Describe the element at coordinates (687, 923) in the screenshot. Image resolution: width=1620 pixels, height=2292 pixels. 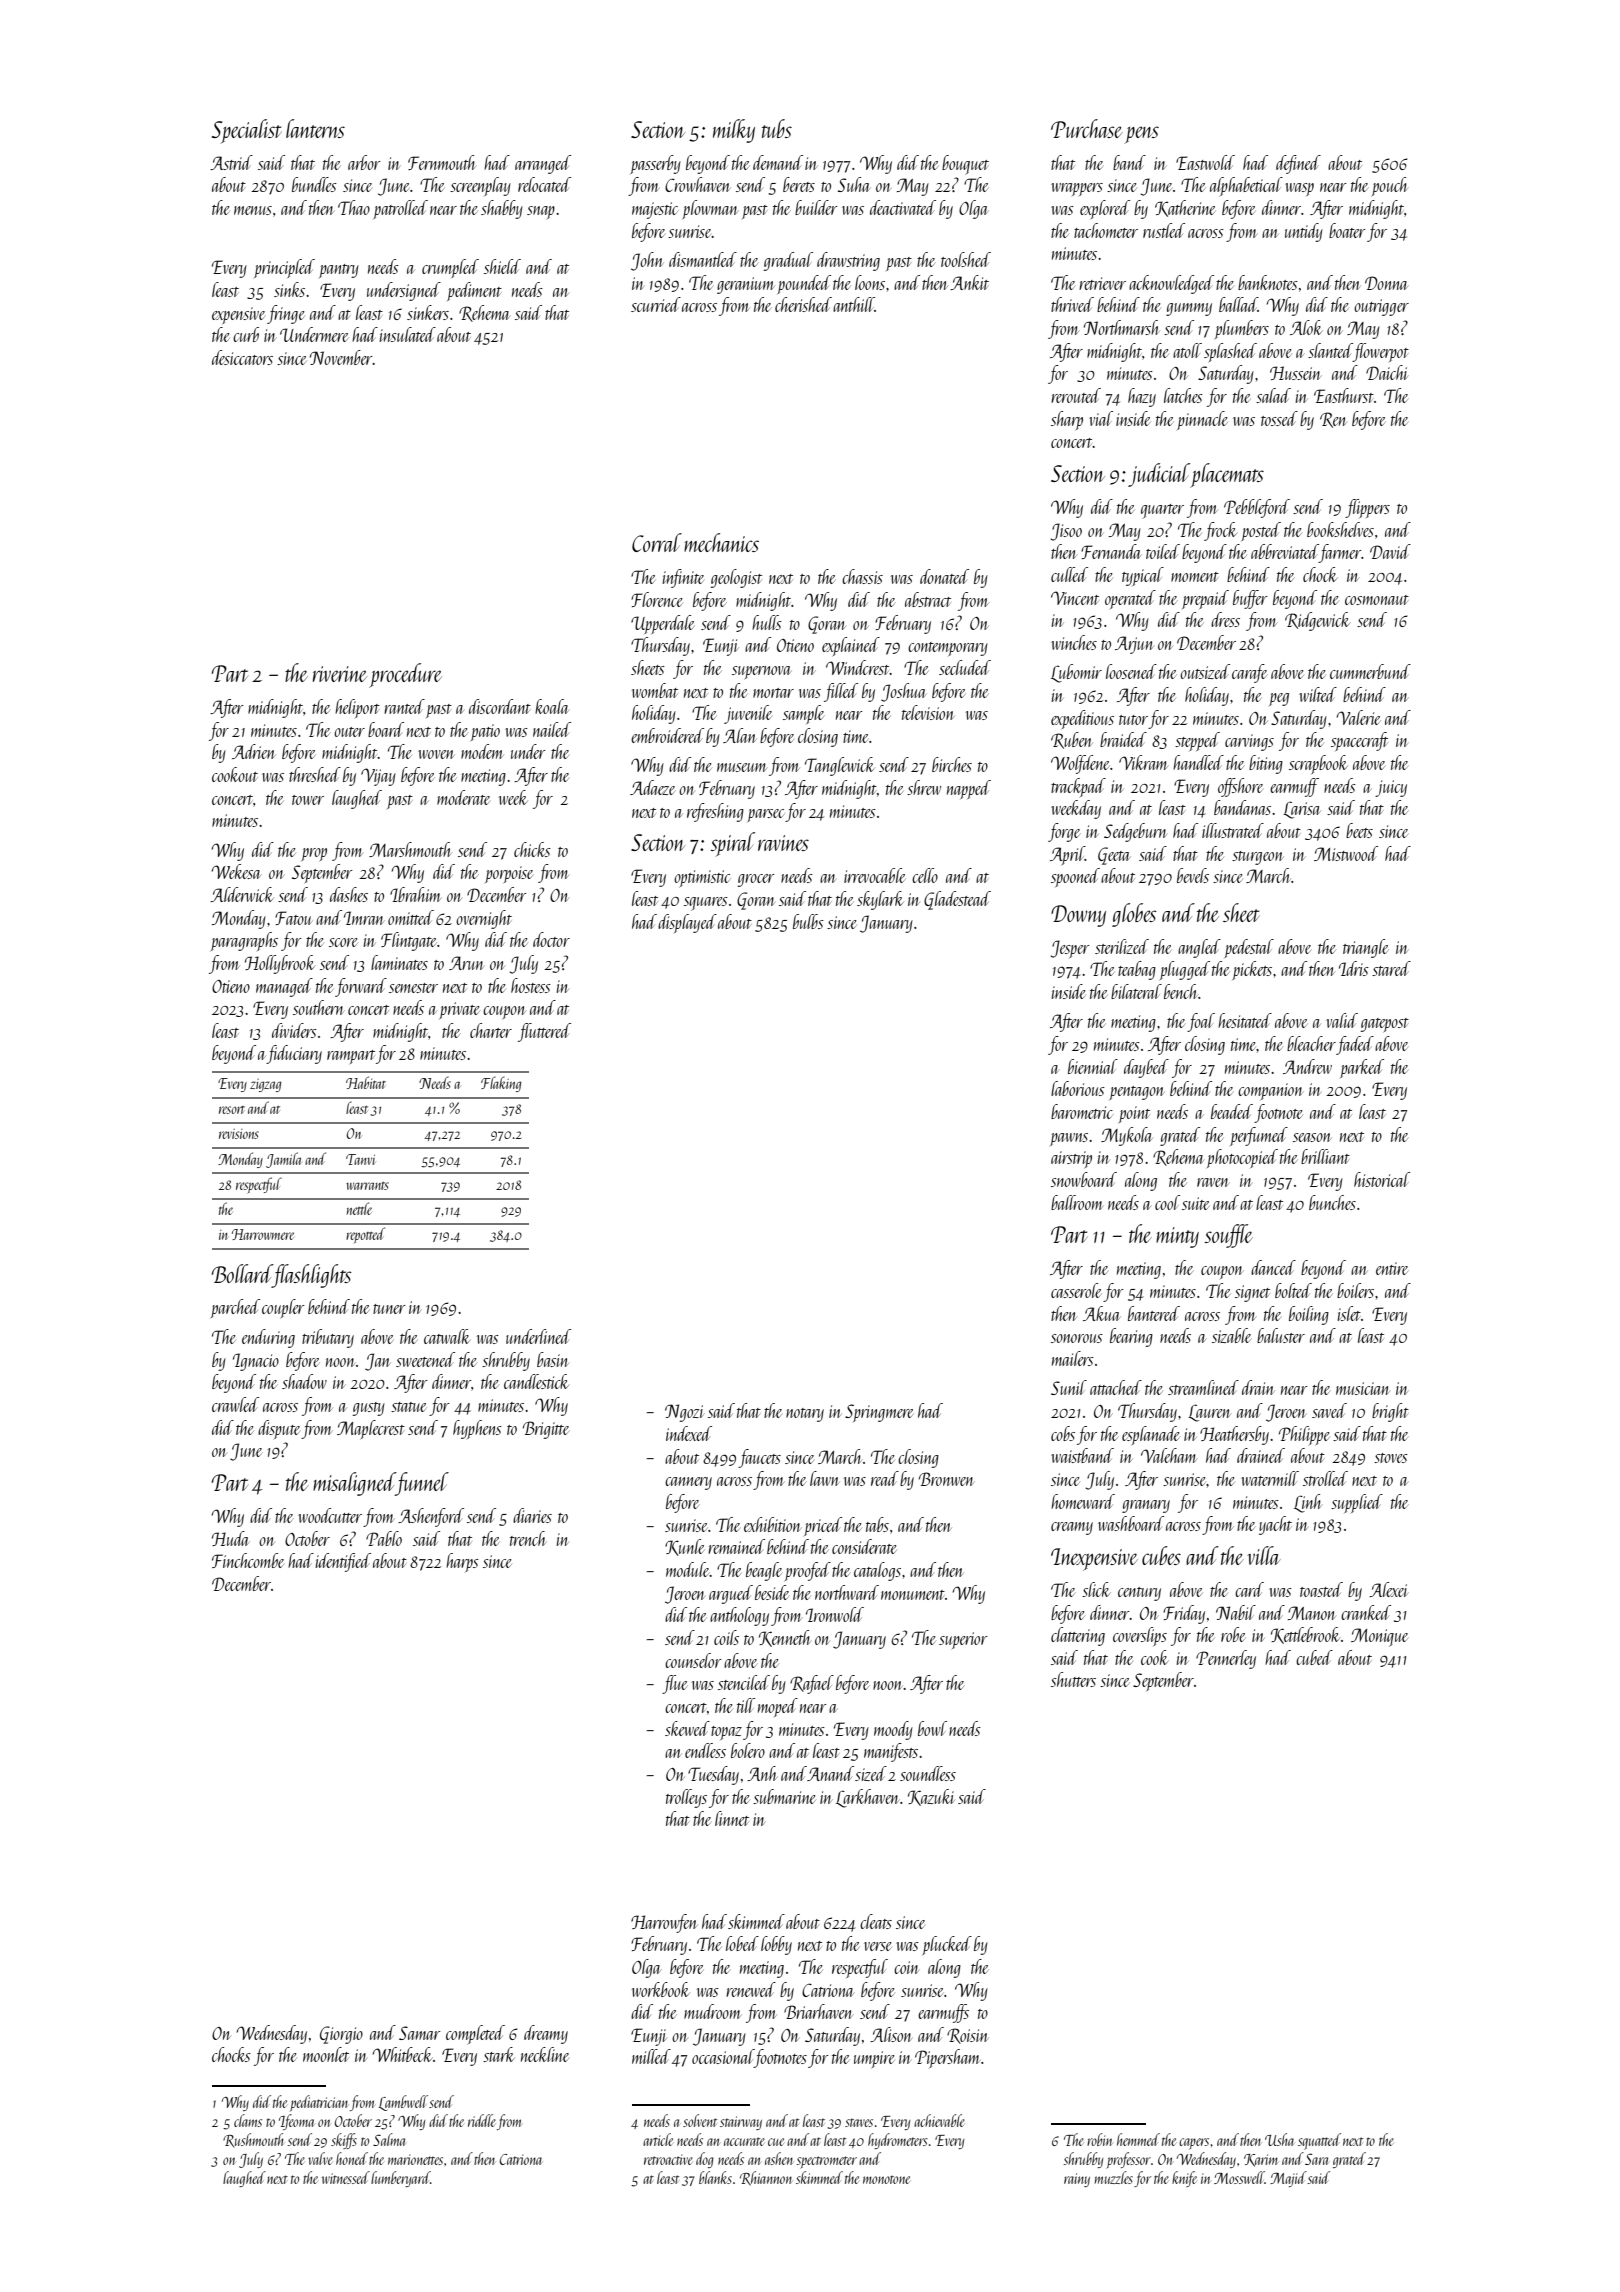
I see `displayed` at that location.
